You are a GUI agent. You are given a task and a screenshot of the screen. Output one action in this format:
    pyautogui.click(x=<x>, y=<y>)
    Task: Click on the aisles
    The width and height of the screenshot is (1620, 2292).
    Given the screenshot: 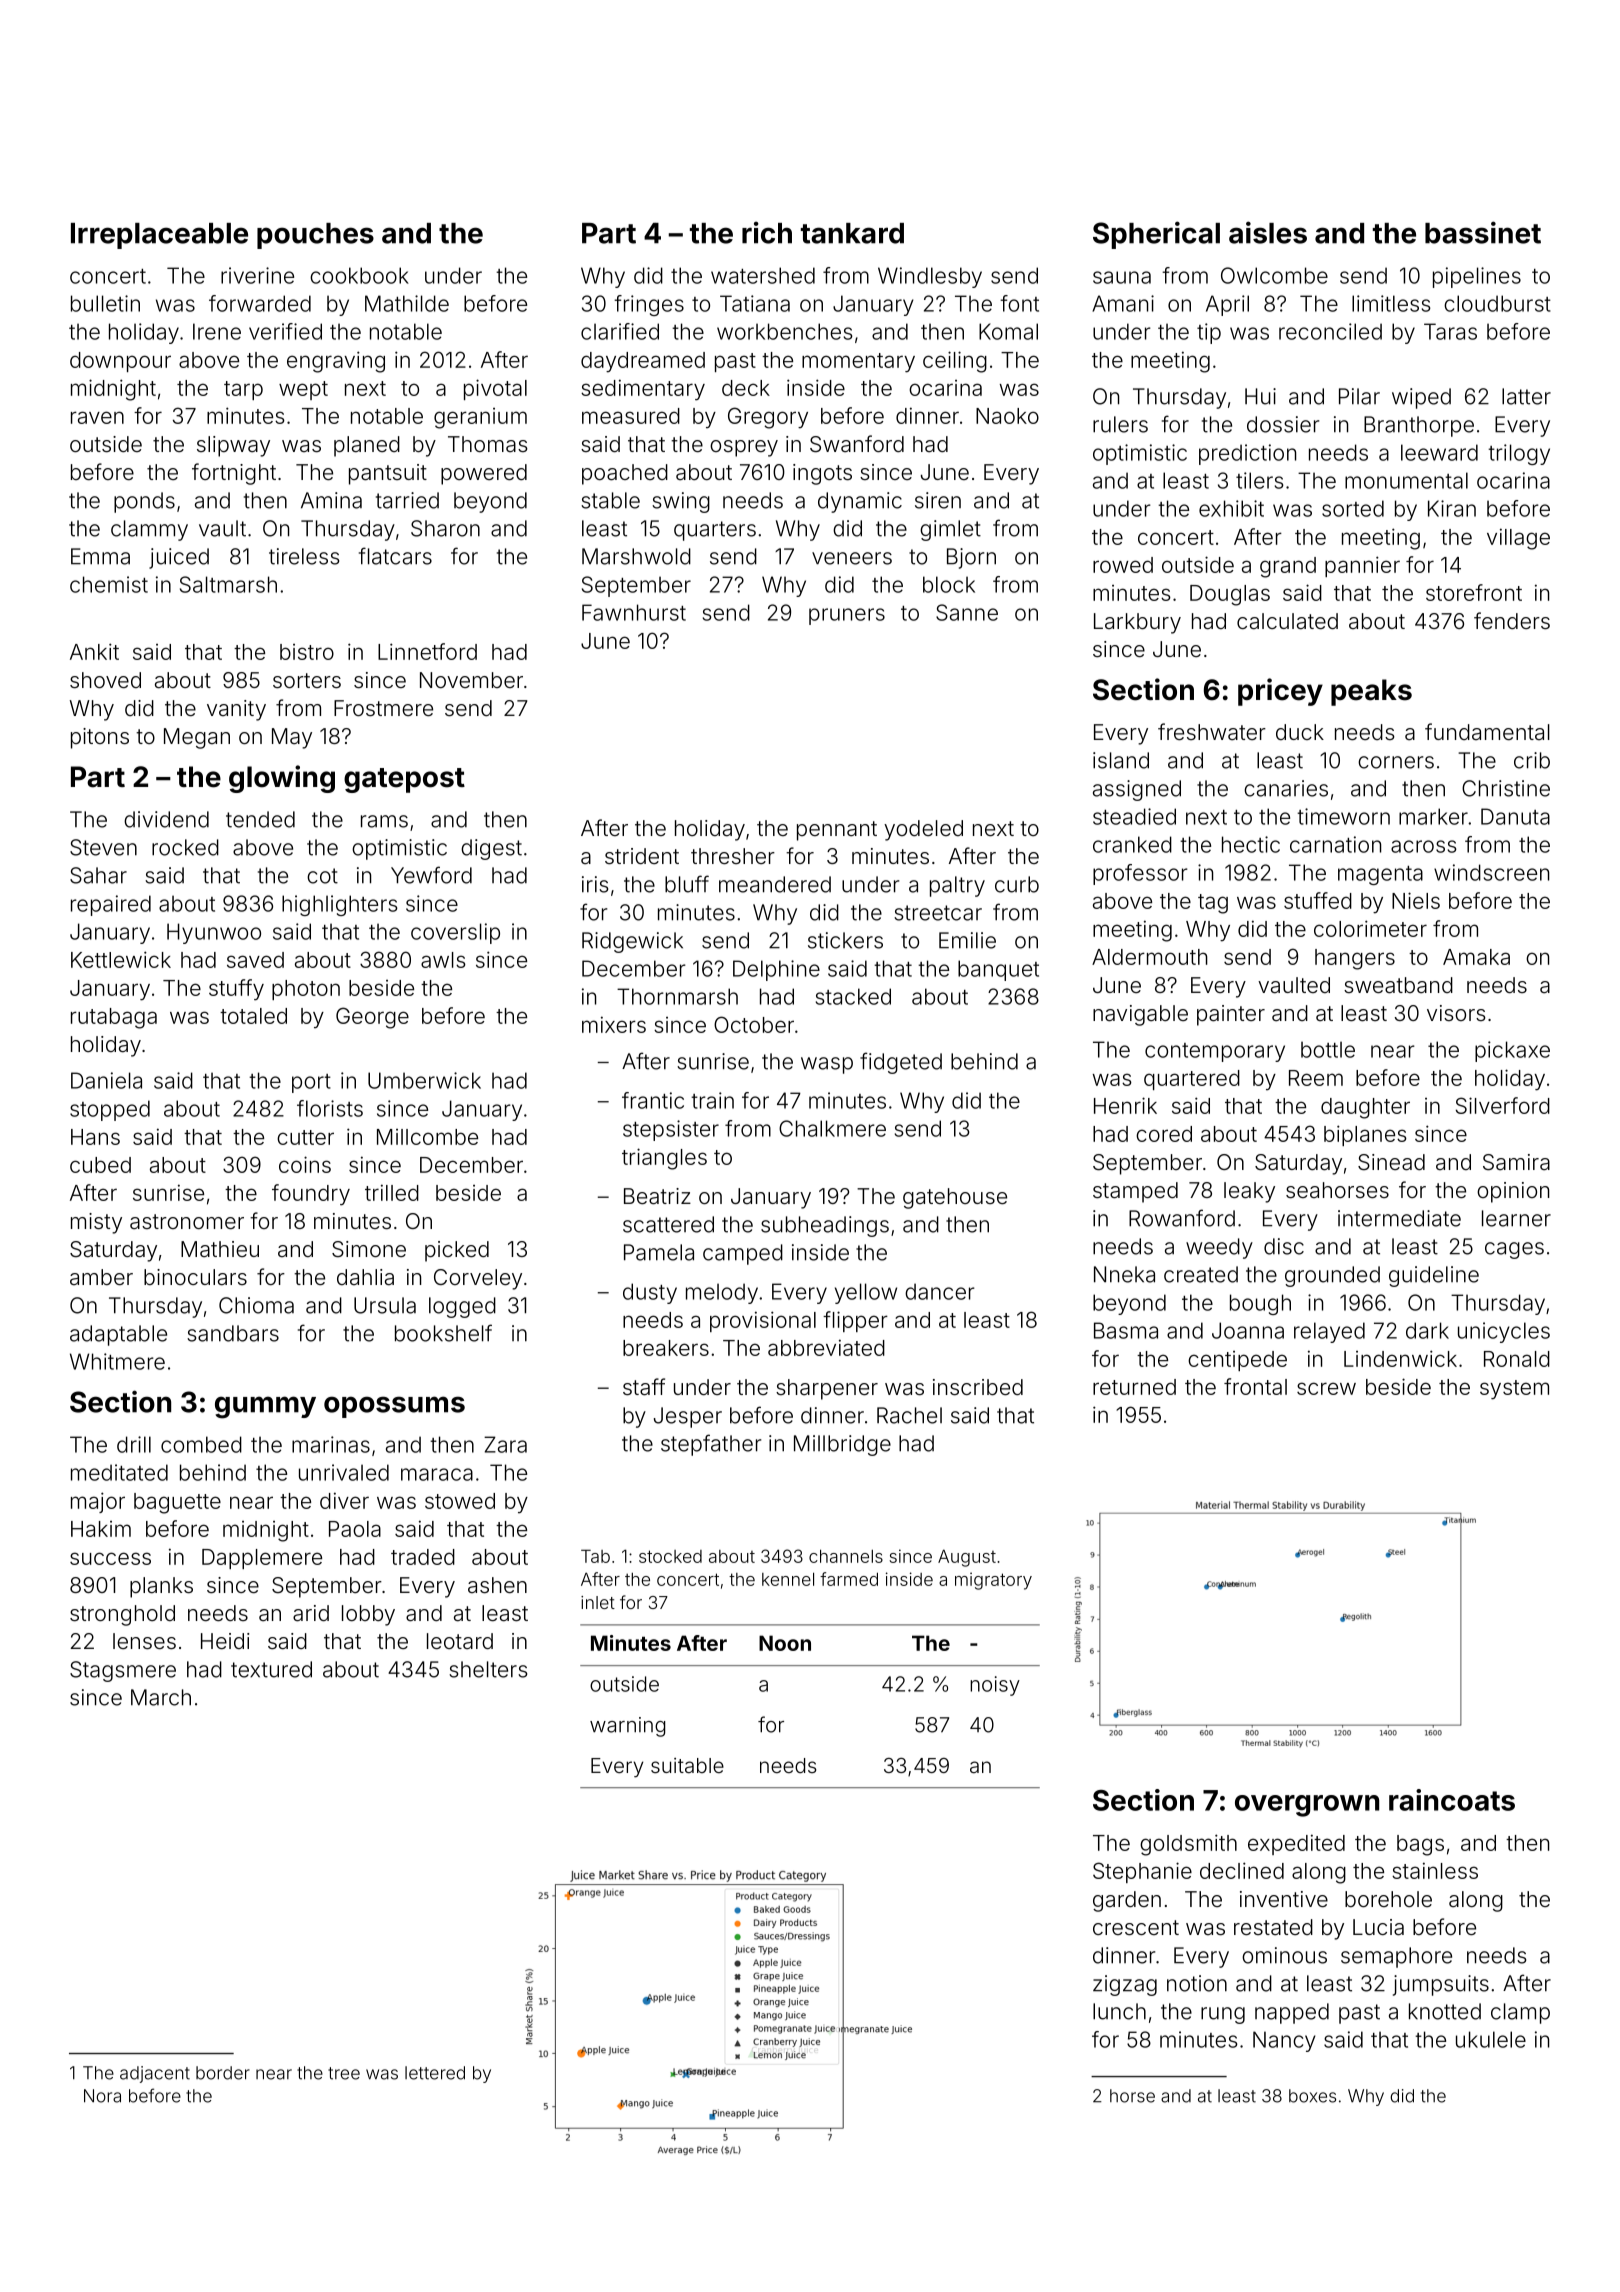 What is the action you would take?
    pyautogui.click(x=1268, y=232)
